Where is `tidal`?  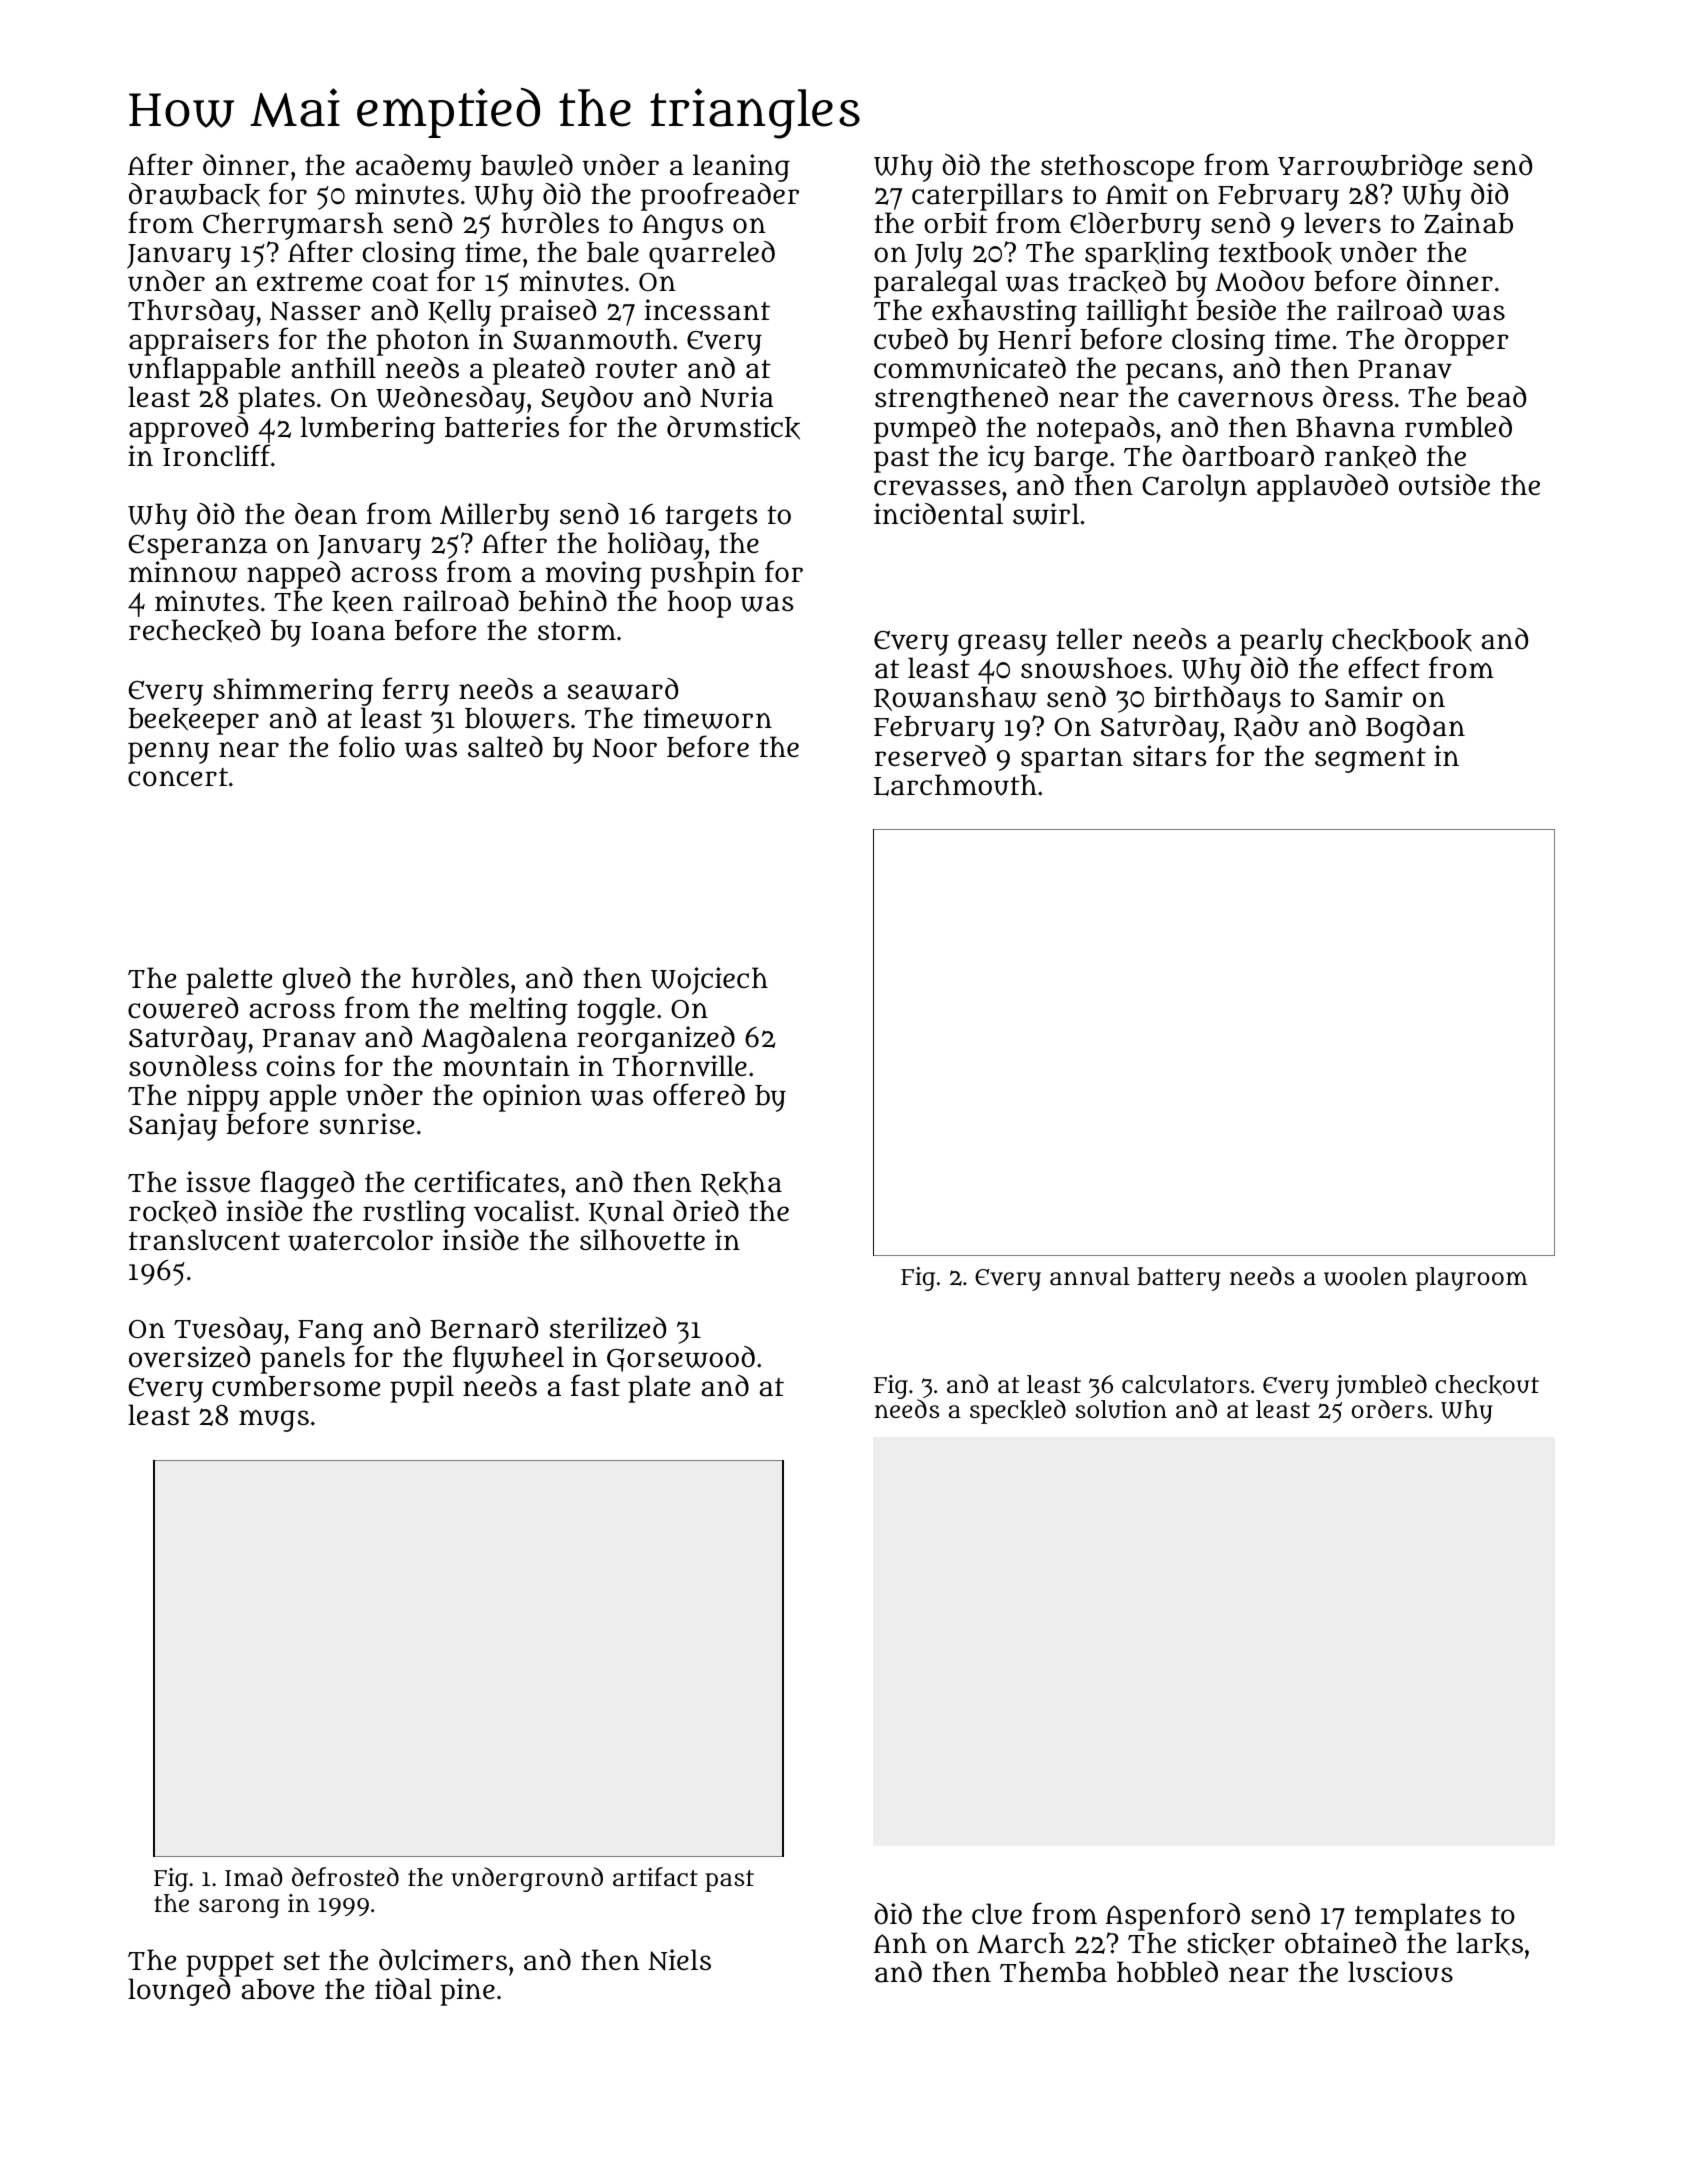
tidal is located at coordinates (403, 1989).
